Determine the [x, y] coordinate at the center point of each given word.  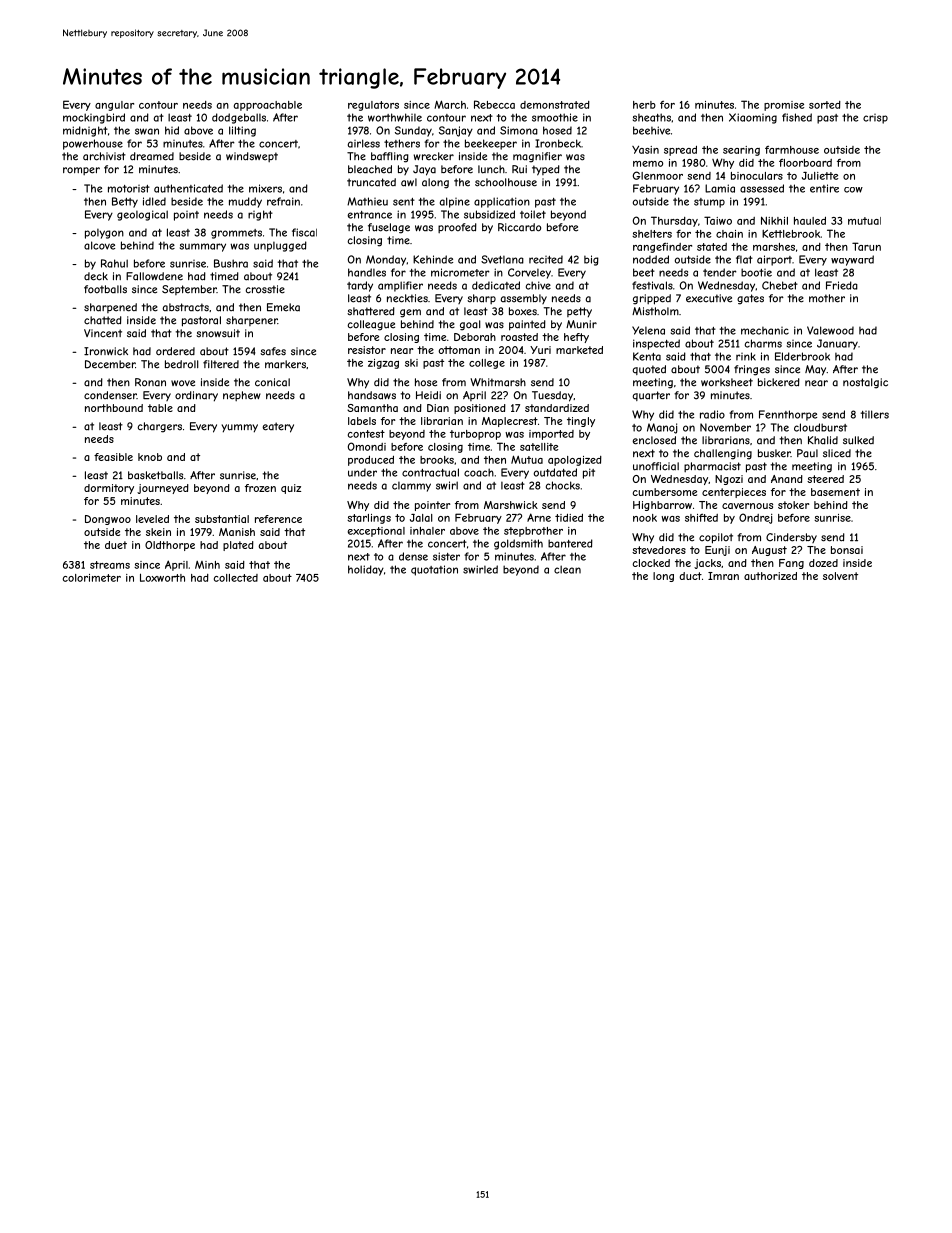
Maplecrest [510, 422]
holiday [366, 570]
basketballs [155, 475]
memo [648, 164]
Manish [237, 532]
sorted [825, 105]
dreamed [152, 156]
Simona [519, 130]
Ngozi [729, 480]
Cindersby [791, 538]
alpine [455, 202]
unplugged [280, 246]
